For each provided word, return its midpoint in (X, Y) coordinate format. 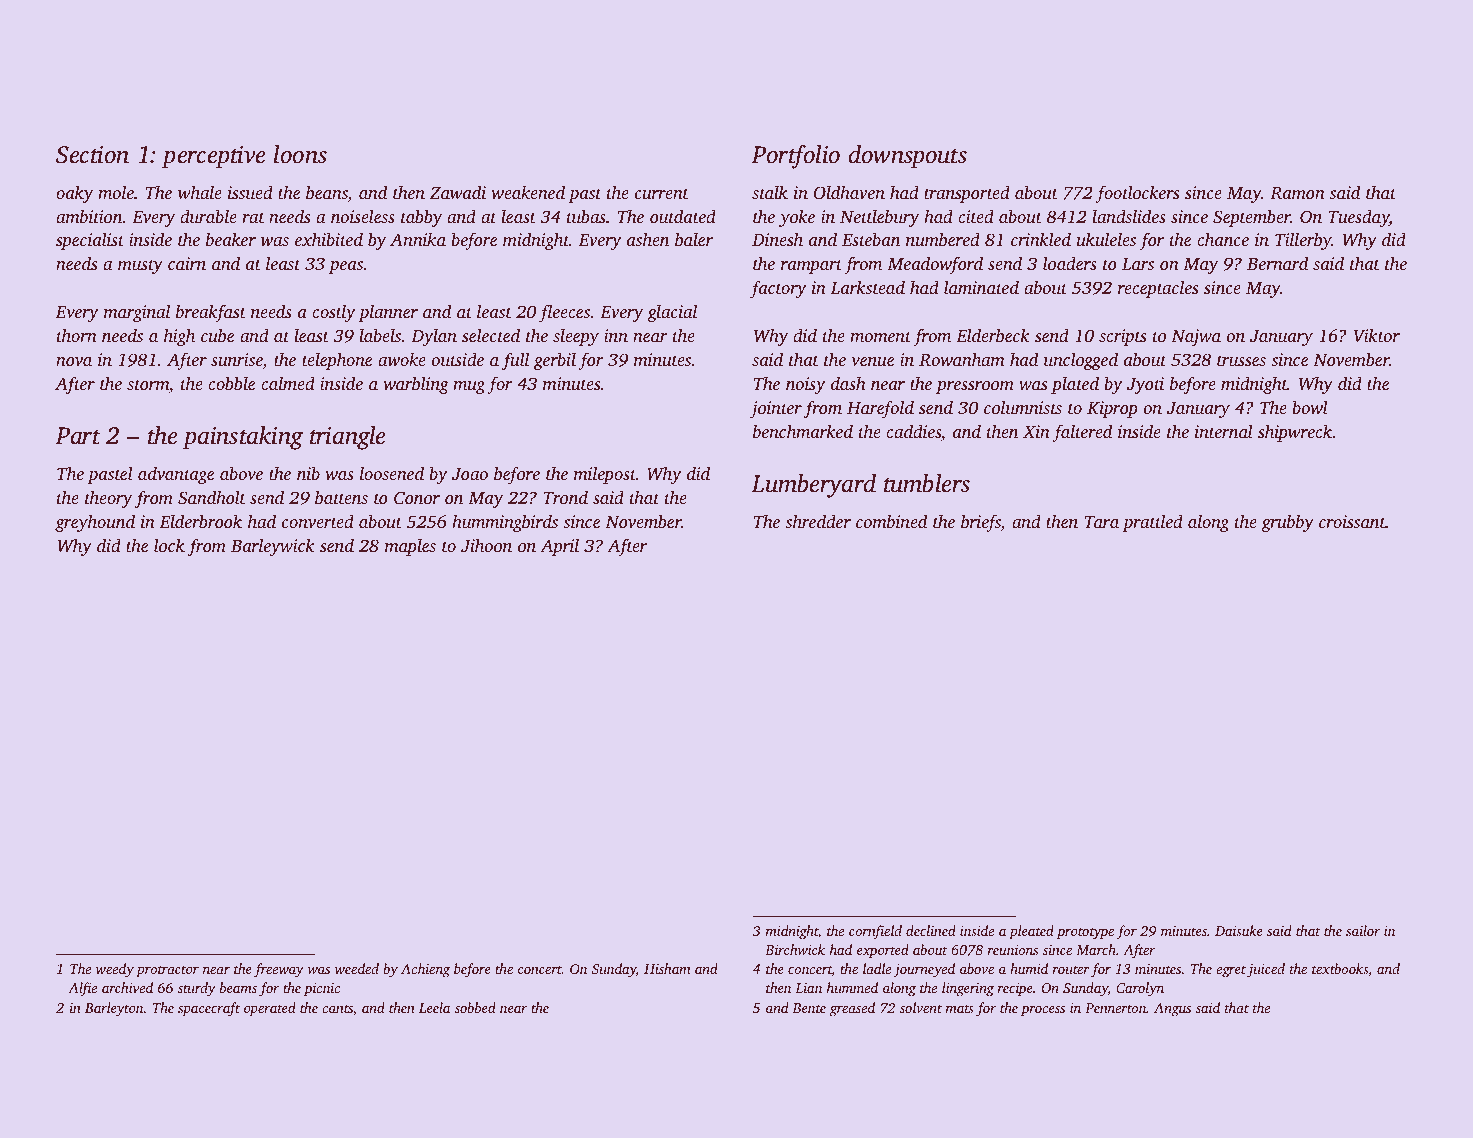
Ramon (1297, 193)
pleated (1031, 932)
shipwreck (1295, 433)
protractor (167, 971)
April (559, 547)
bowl (1310, 407)
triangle (347, 438)
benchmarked (803, 431)
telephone (337, 361)
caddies (913, 431)
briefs (981, 523)
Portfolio (795, 157)
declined (931, 930)
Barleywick (273, 547)
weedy (115, 970)
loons (300, 154)
